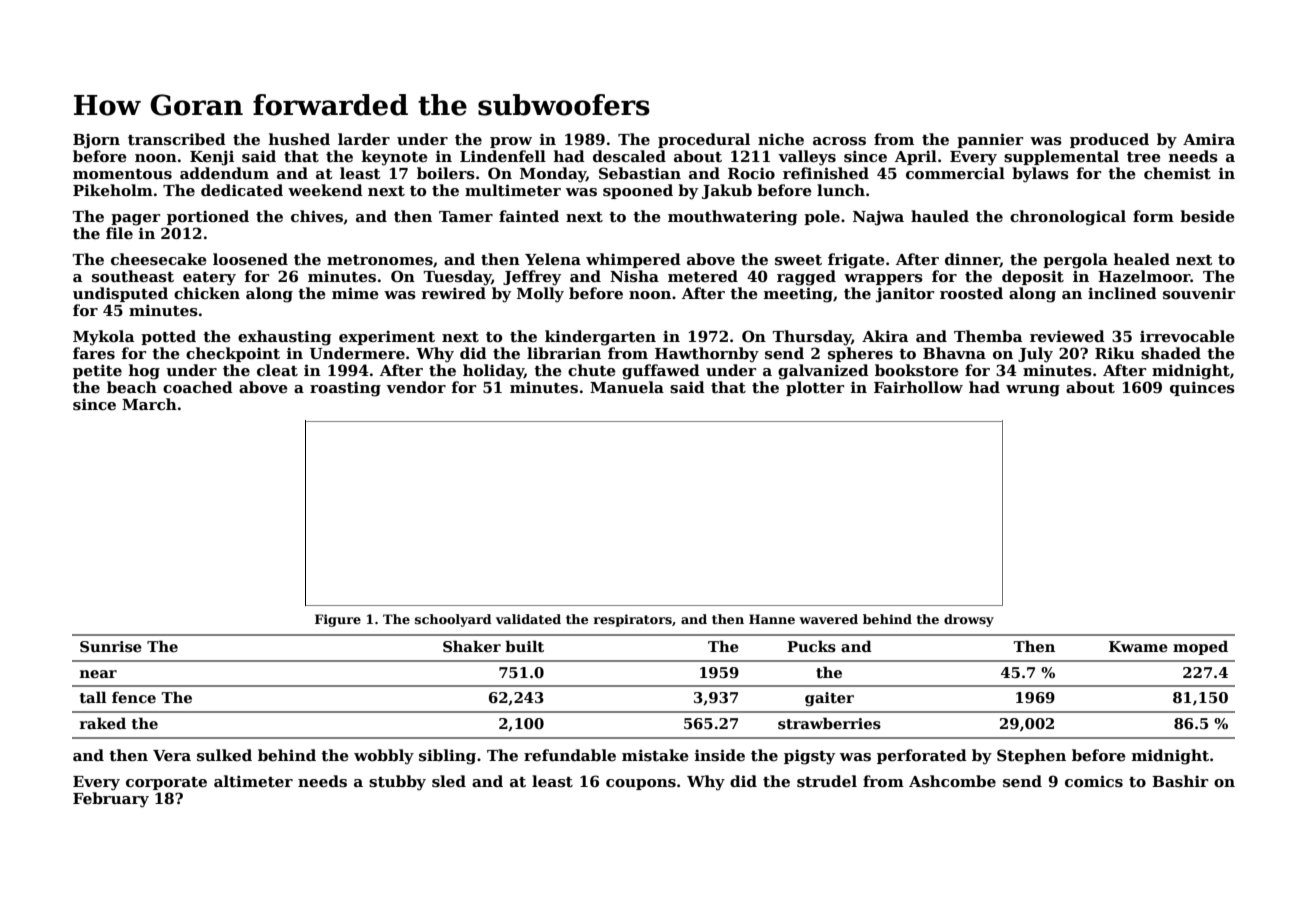 This screenshot has height=924, width=1308. Describe the element at coordinates (524, 646) in the screenshot. I see `built` at that location.
